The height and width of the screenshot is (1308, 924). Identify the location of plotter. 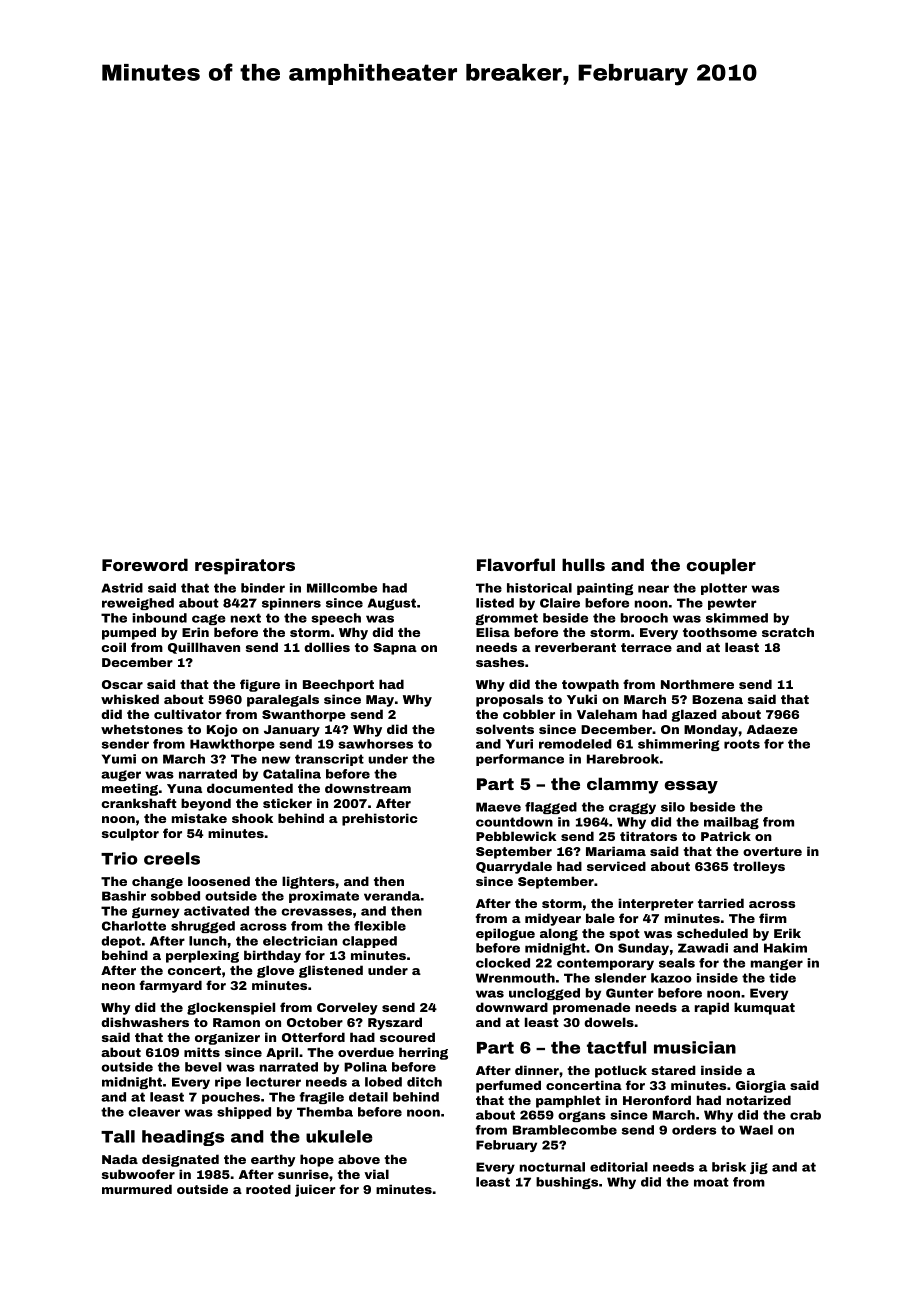
(724, 589).
